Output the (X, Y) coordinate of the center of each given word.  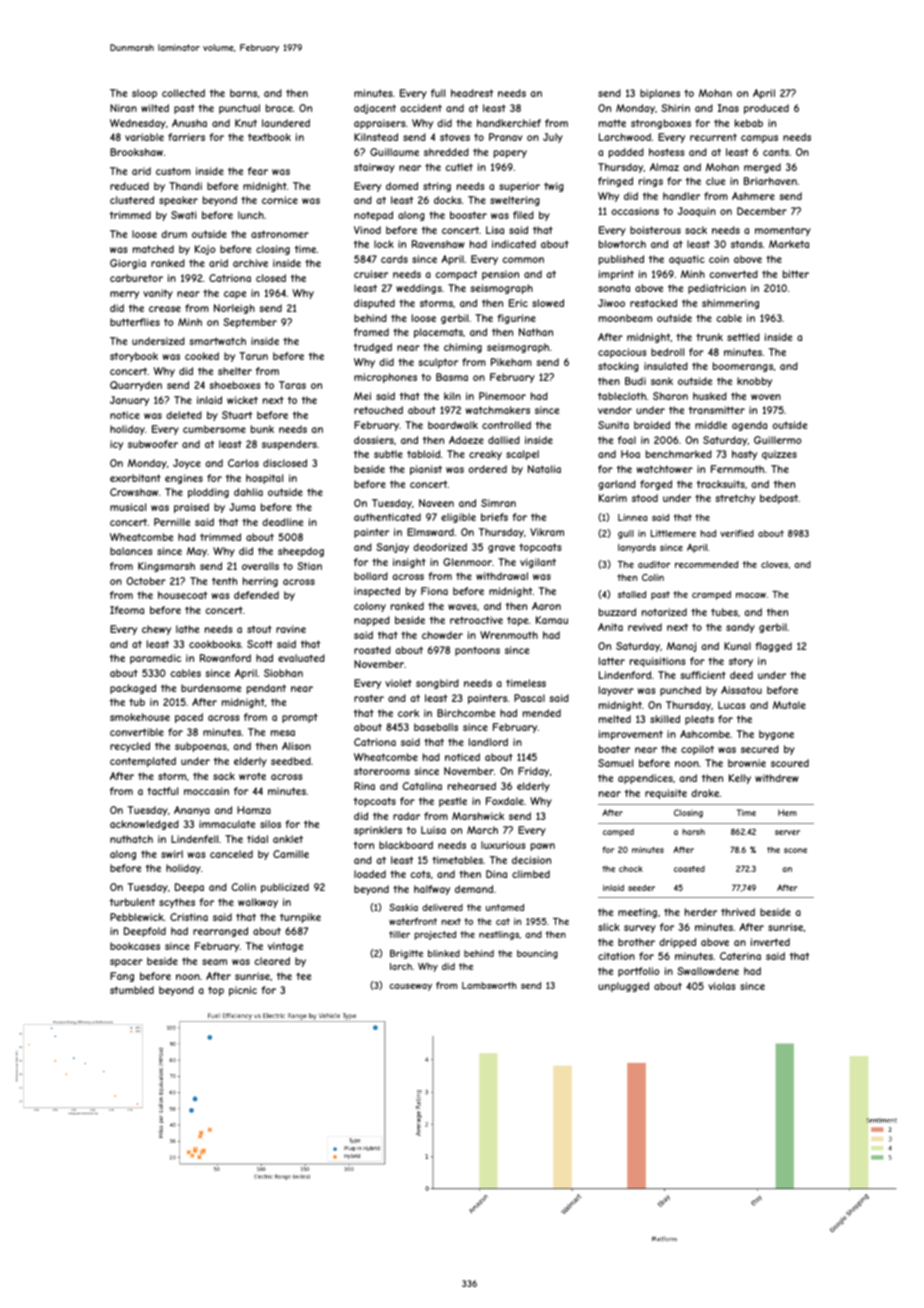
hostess (667, 152)
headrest (472, 93)
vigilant (538, 563)
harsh (693, 832)
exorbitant (135, 478)
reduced (129, 186)
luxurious (503, 845)
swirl (172, 854)
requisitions (658, 662)
